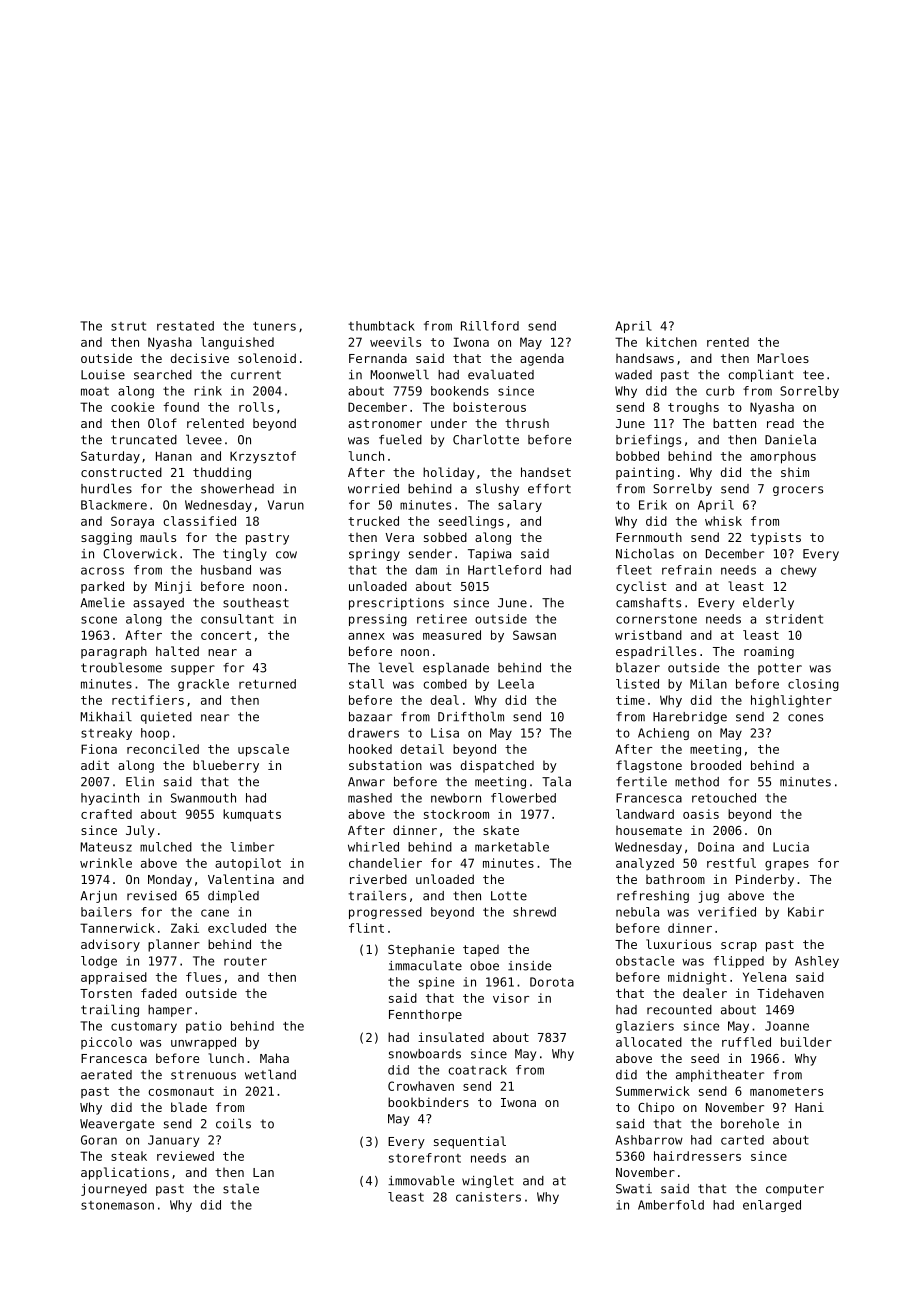  I want to click on Goran, so click(99, 1140).
